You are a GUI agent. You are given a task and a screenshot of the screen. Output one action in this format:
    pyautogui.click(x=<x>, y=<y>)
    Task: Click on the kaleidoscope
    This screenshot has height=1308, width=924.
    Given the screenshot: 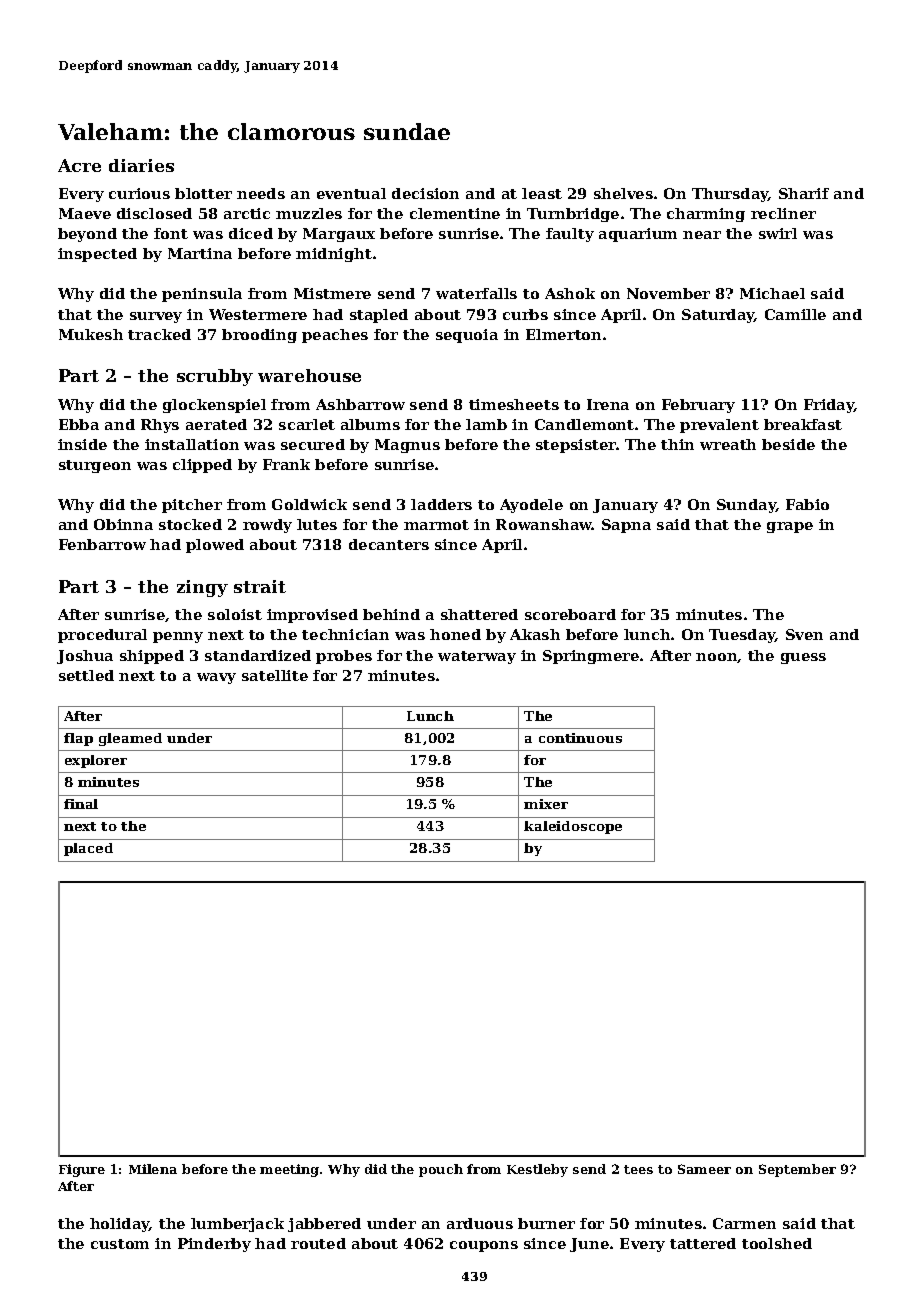 What is the action you would take?
    pyautogui.click(x=573, y=827)
